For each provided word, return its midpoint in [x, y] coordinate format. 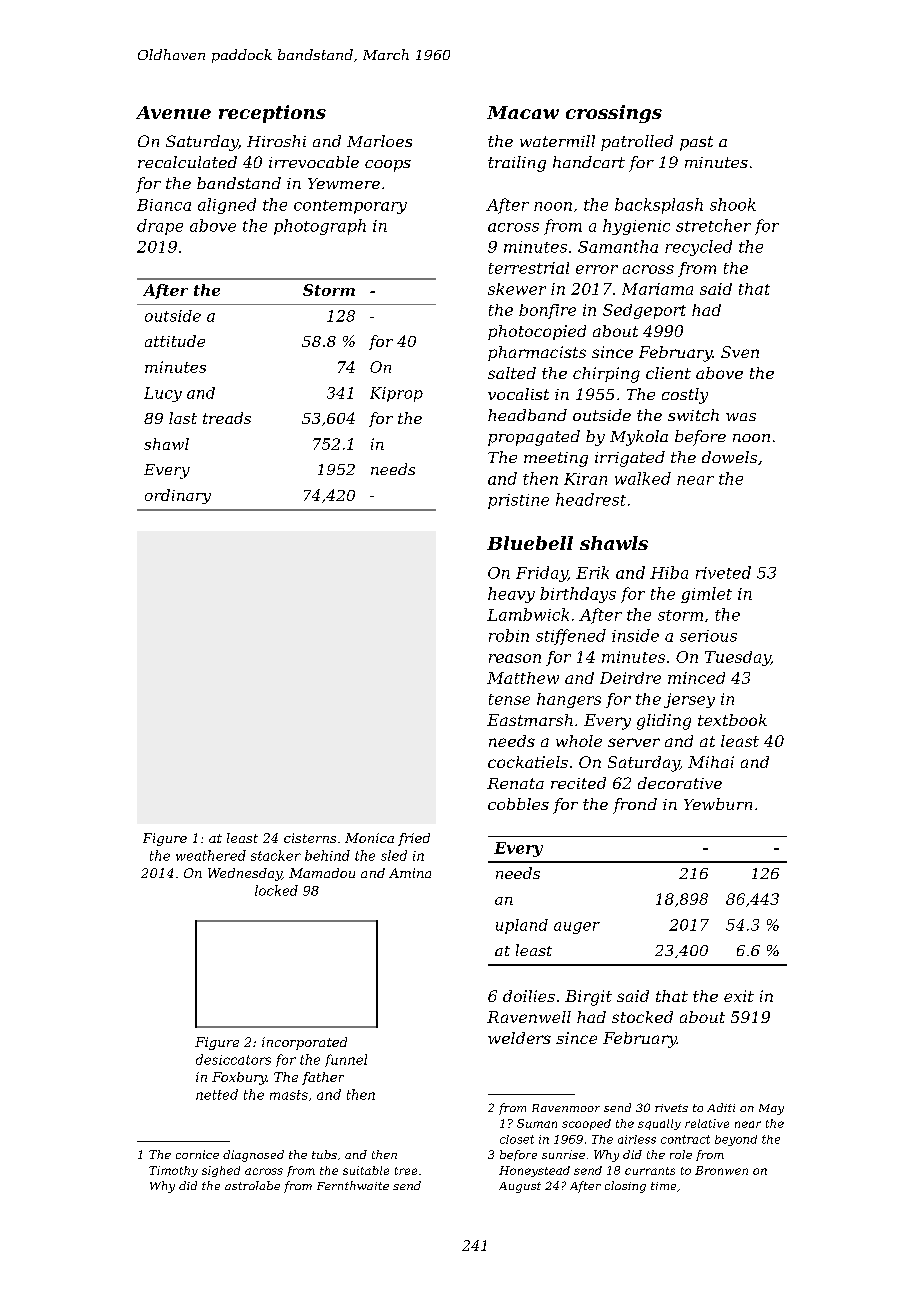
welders [519, 1038]
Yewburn [718, 804]
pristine [518, 501]
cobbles [518, 804]
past [696, 143]
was [741, 417]
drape [160, 227]
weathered [211, 855]
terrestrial [529, 268]
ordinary [178, 496]
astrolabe [252, 1185]
